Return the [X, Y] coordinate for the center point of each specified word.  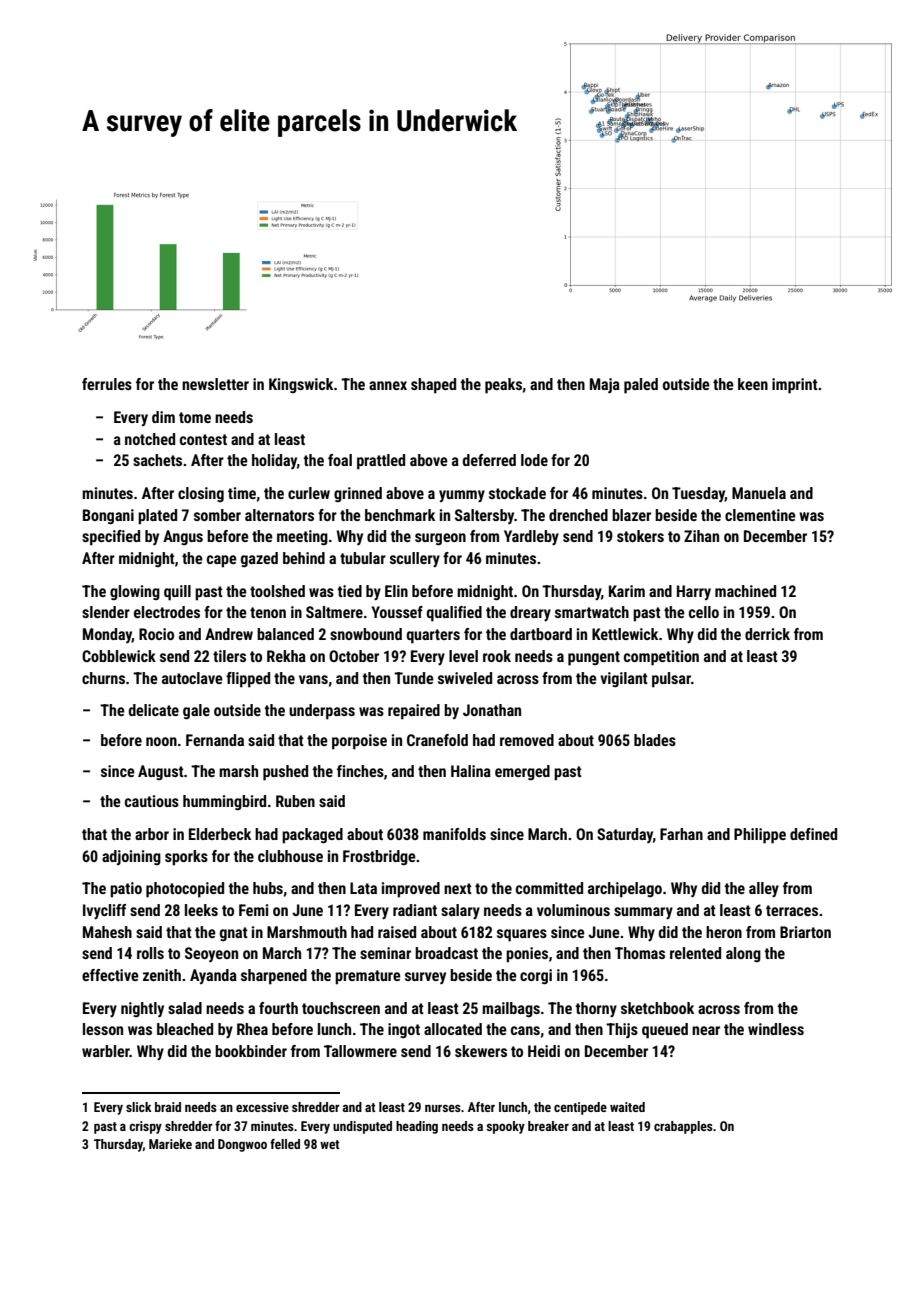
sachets [157, 460]
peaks [503, 386]
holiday [274, 461]
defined [813, 834]
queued [665, 1031]
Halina [471, 771]
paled [641, 386]
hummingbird [224, 802]
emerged [522, 772]
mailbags [511, 1009]
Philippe [760, 836]
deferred [489, 460]
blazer [631, 515]
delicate [154, 710]
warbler [106, 1051]
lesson [103, 1029]
